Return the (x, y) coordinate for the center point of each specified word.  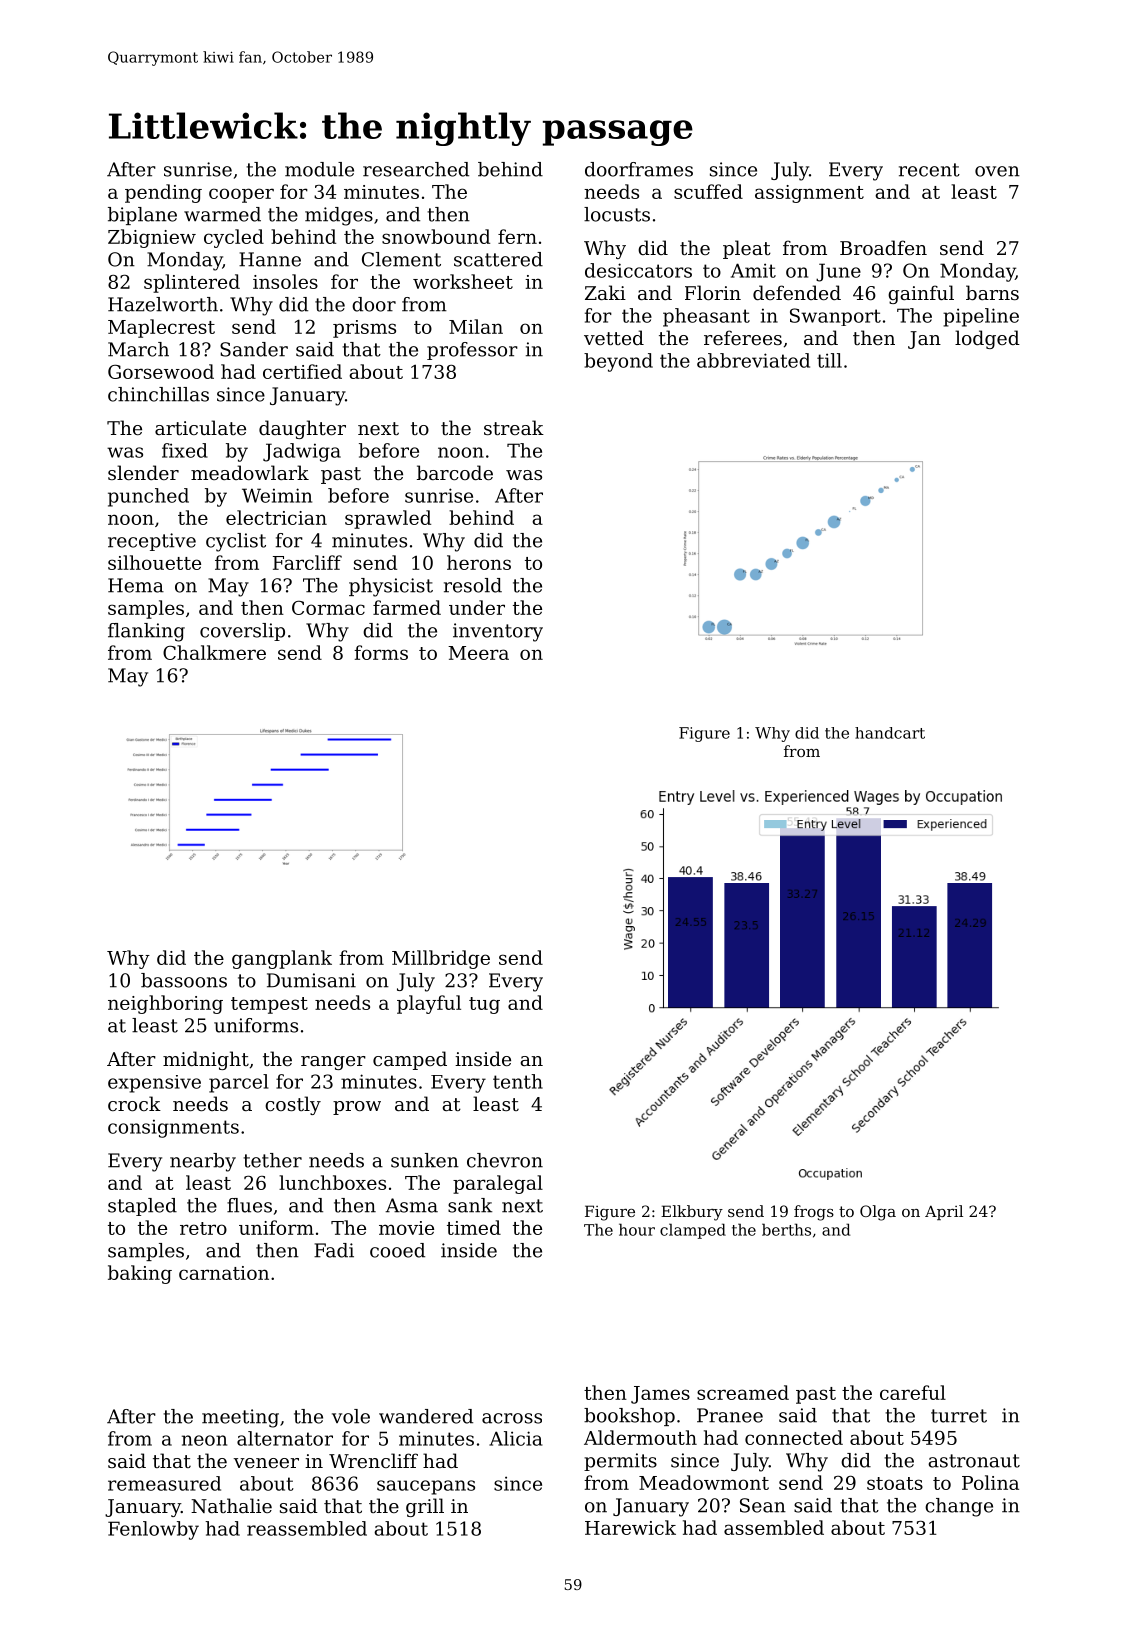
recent (929, 170)
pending (163, 193)
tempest (269, 1005)
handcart (890, 733)
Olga (878, 1213)
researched (416, 169)
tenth (518, 1081)
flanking (146, 632)
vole (351, 1416)
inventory (498, 632)
